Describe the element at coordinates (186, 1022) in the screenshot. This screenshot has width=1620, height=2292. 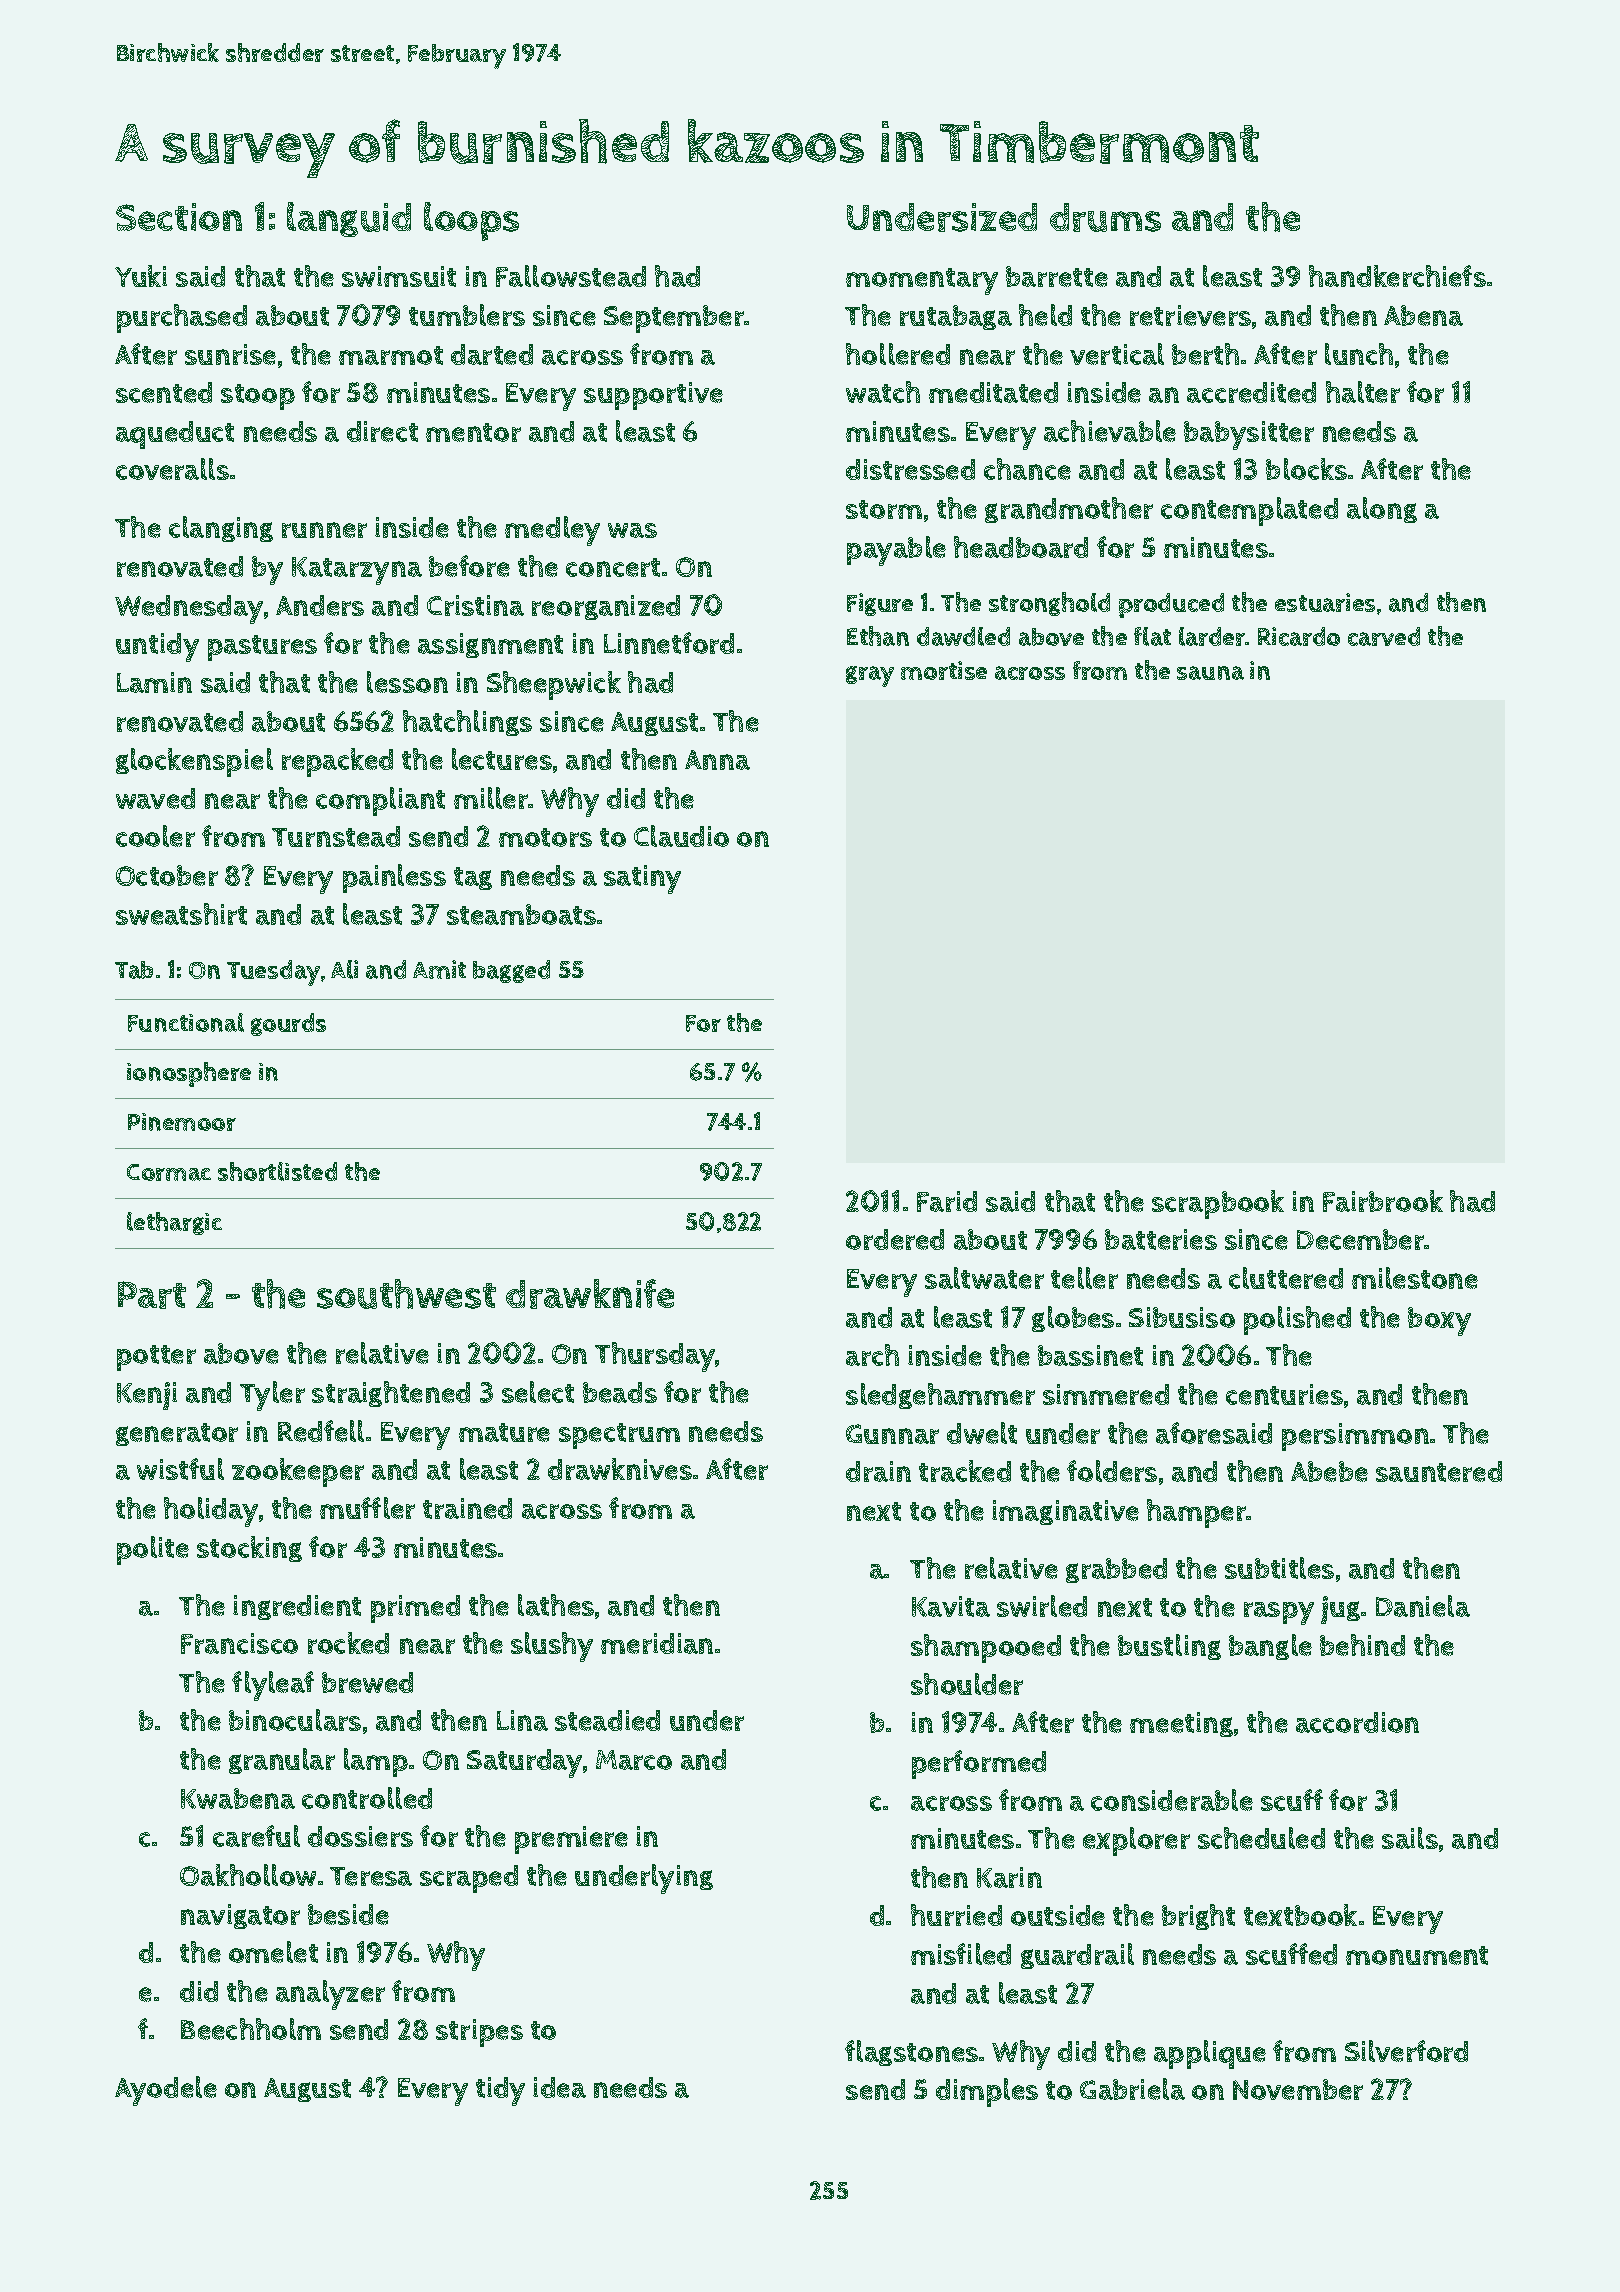
I see `Functional` at that location.
